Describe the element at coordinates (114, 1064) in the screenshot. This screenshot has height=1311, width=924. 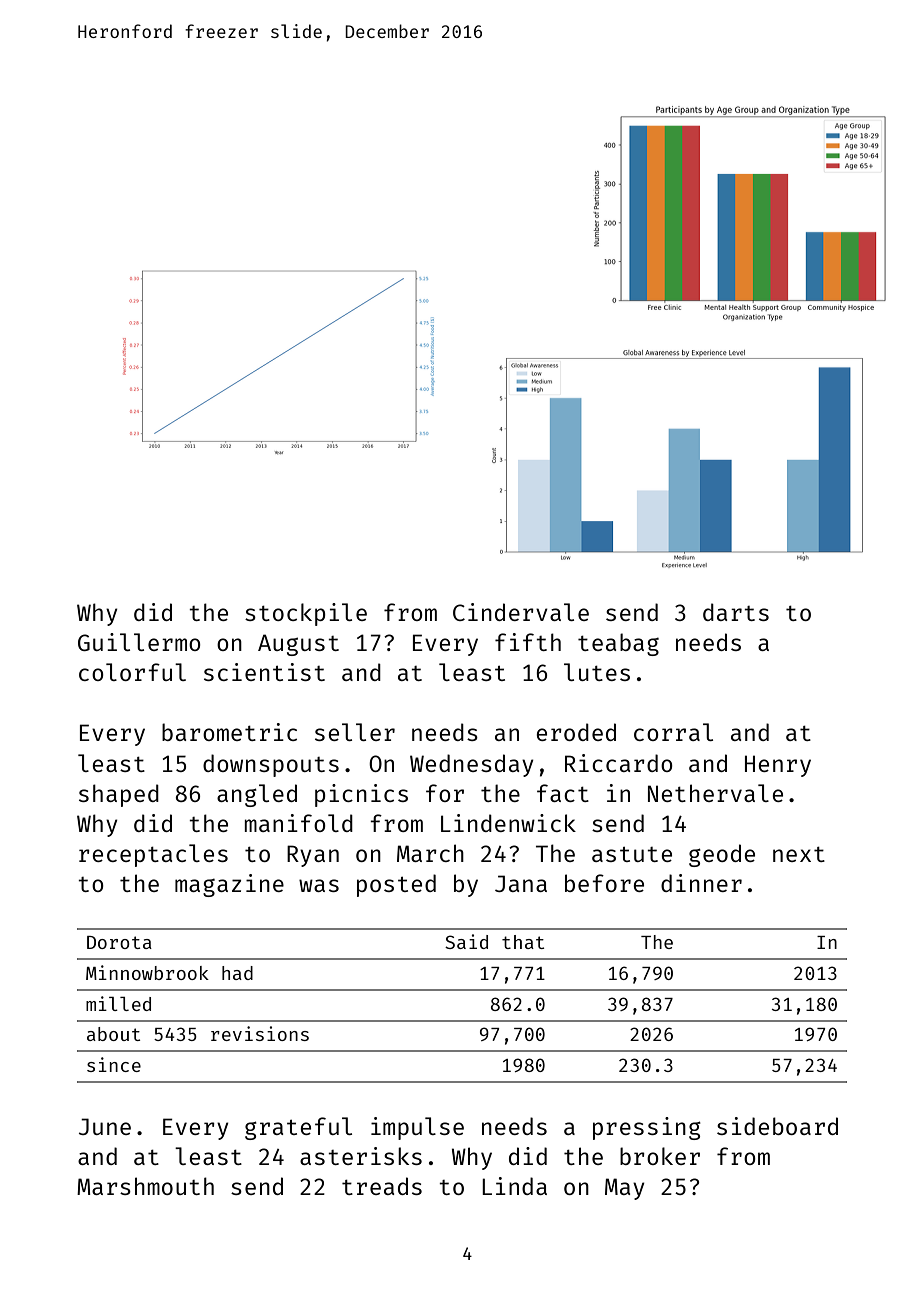
I see `since` at that location.
